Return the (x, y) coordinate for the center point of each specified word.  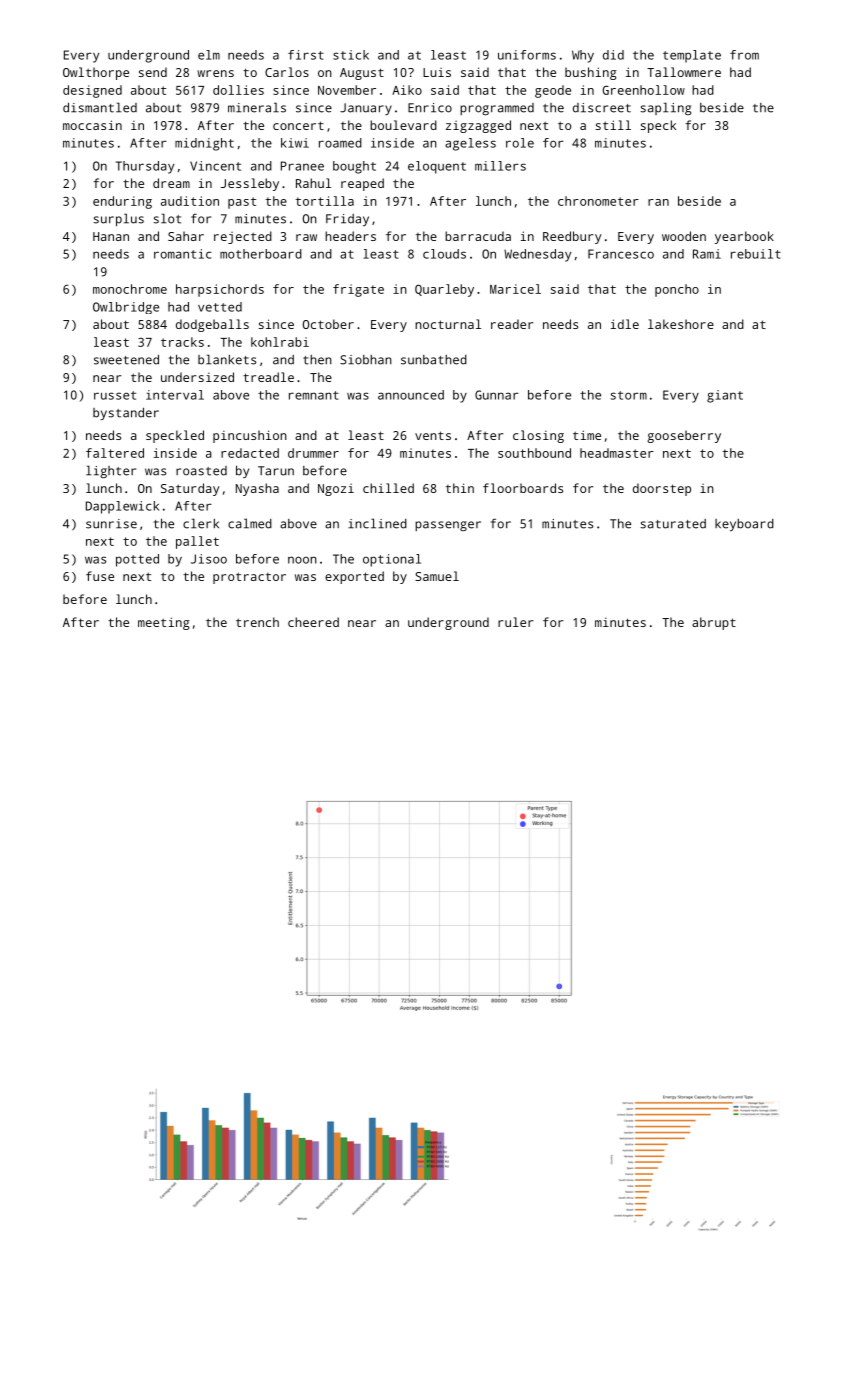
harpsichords (220, 290)
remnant (314, 395)
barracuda (478, 236)
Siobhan (366, 360)
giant (725, 396)
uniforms (527, 55)
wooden (684, 236)
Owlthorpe (96, 73)
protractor (249, 578)
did (613, 55)
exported (354, 577)
